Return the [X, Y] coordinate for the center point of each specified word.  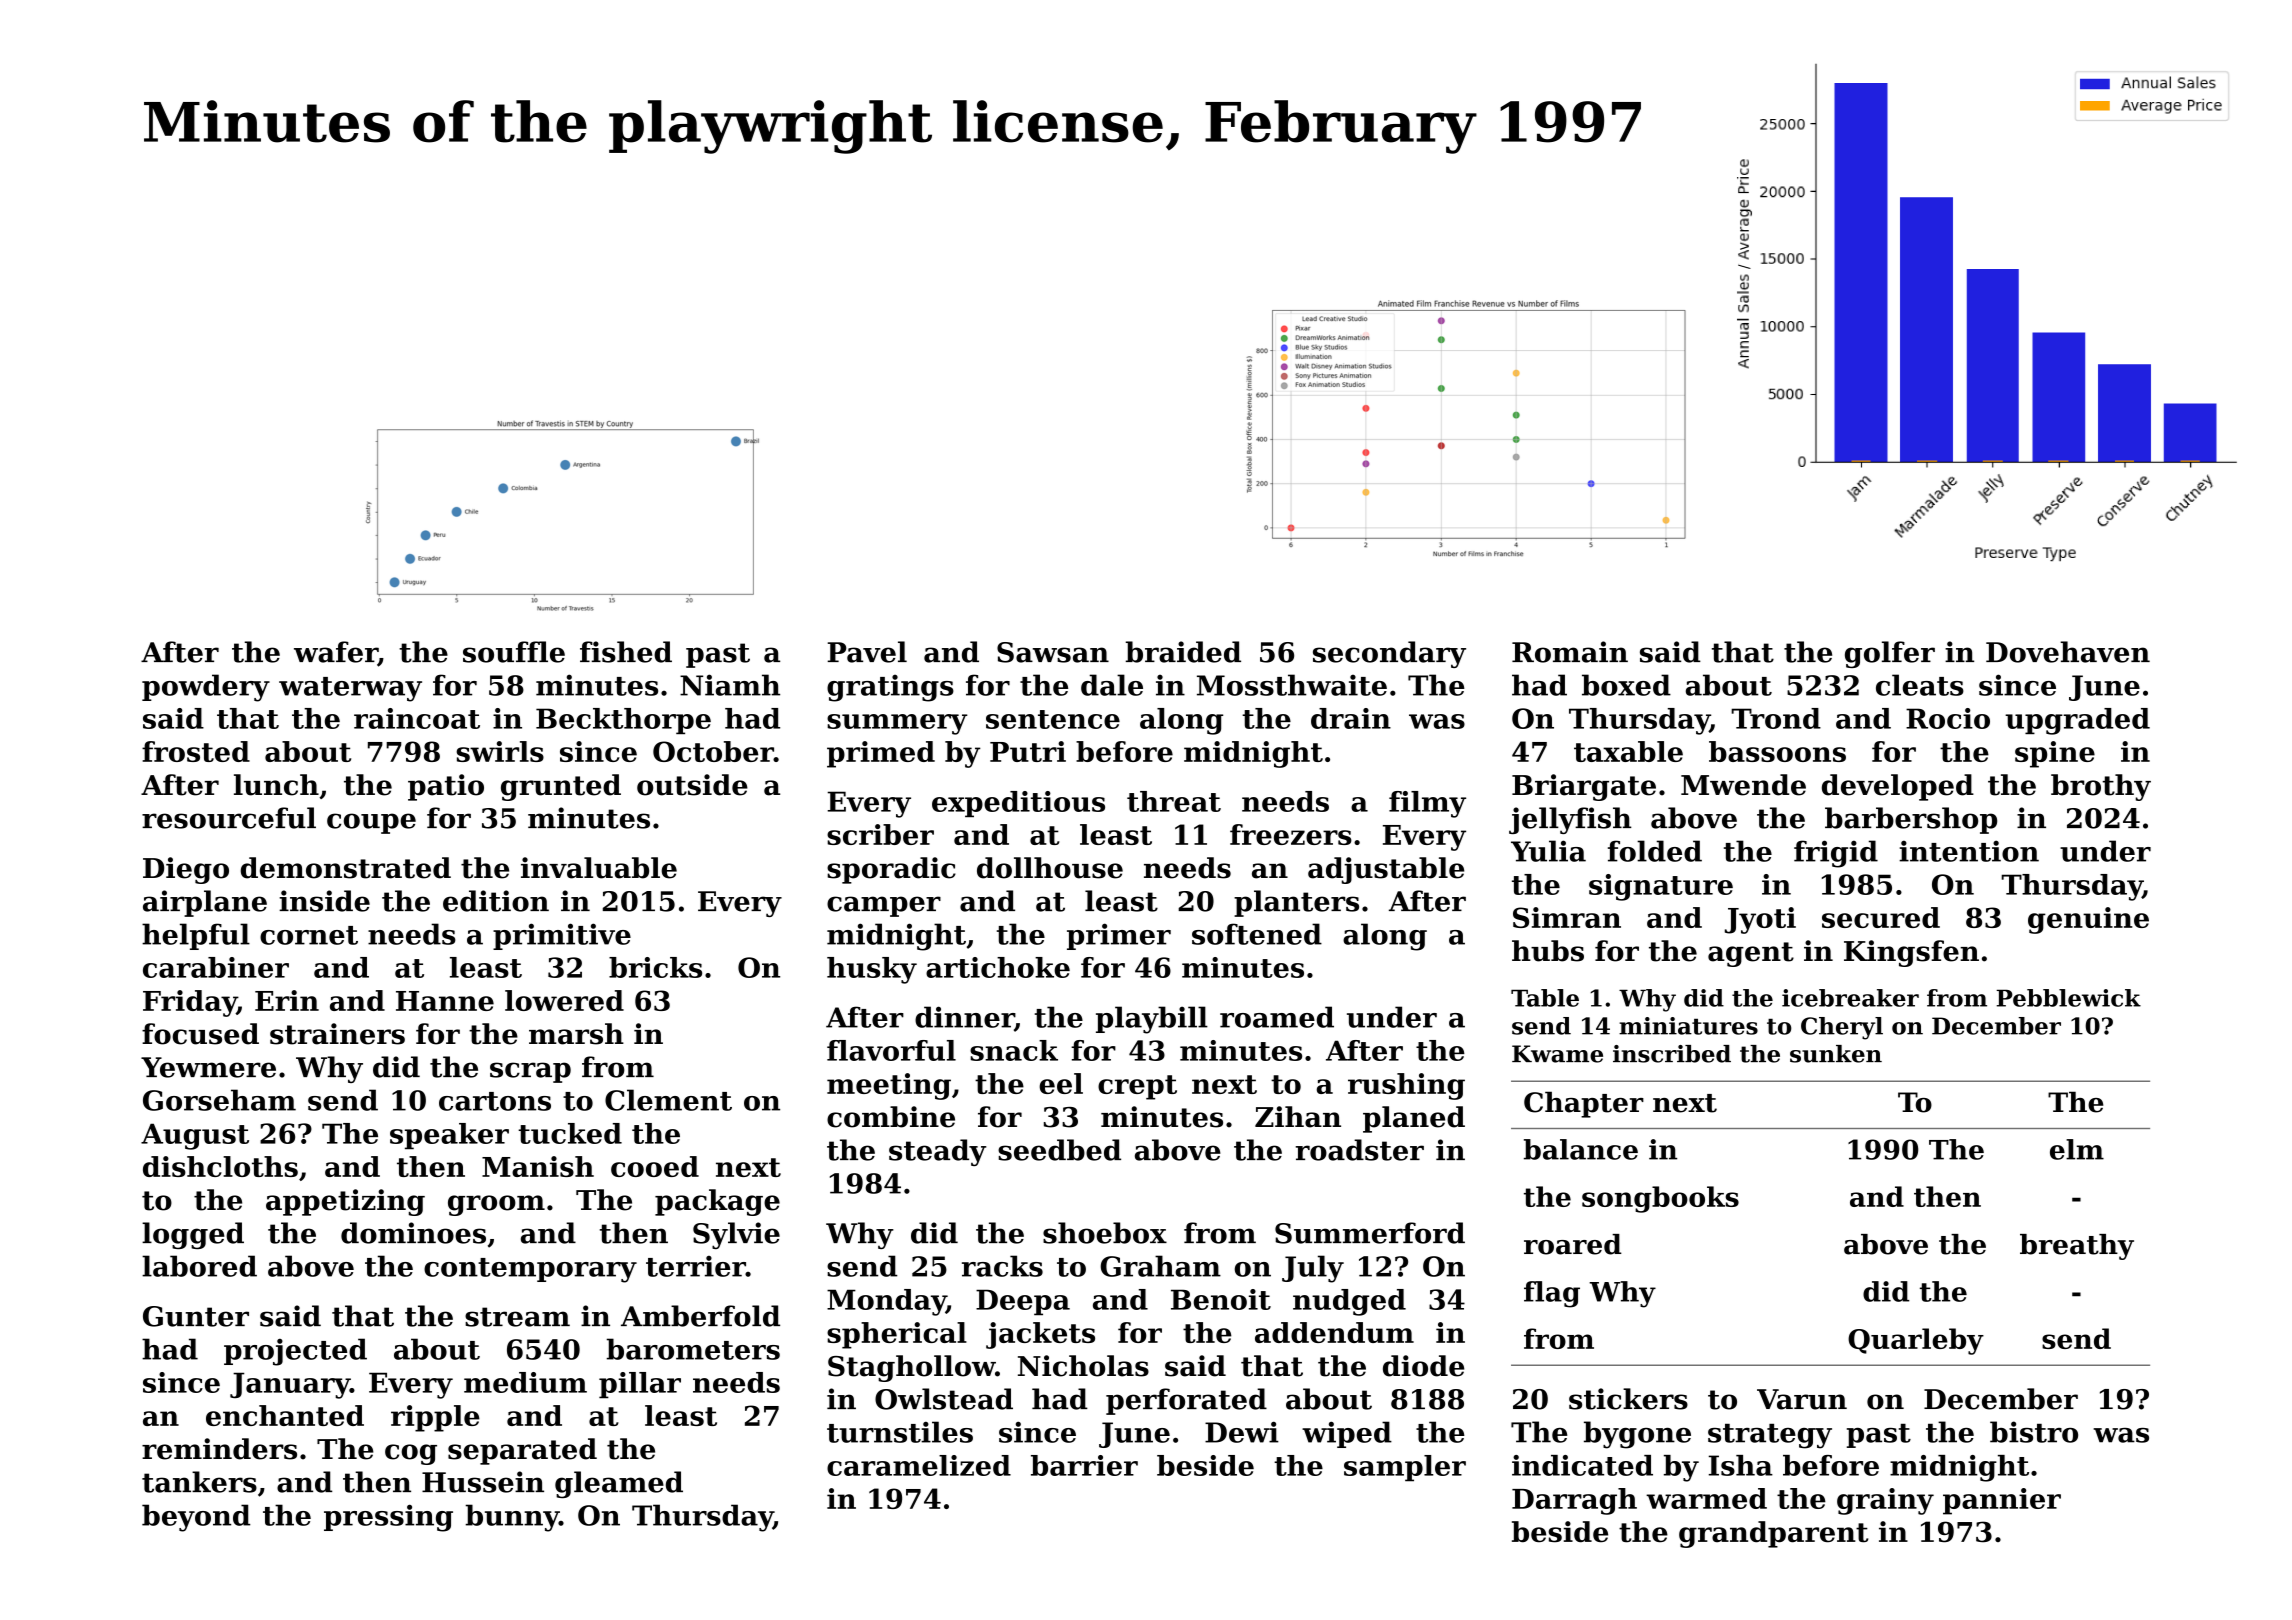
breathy [2077, 1247]
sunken [1836, 1054]
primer [1119, 936]
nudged [1349, 1302]
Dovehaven [2068, 652]
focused [200, 1034]
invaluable [599, 868]
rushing [1406, 1086]
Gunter [196, 1316]
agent [1751, 954]
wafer [336, 653]
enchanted [285, 1415]
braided [1183, 652]
